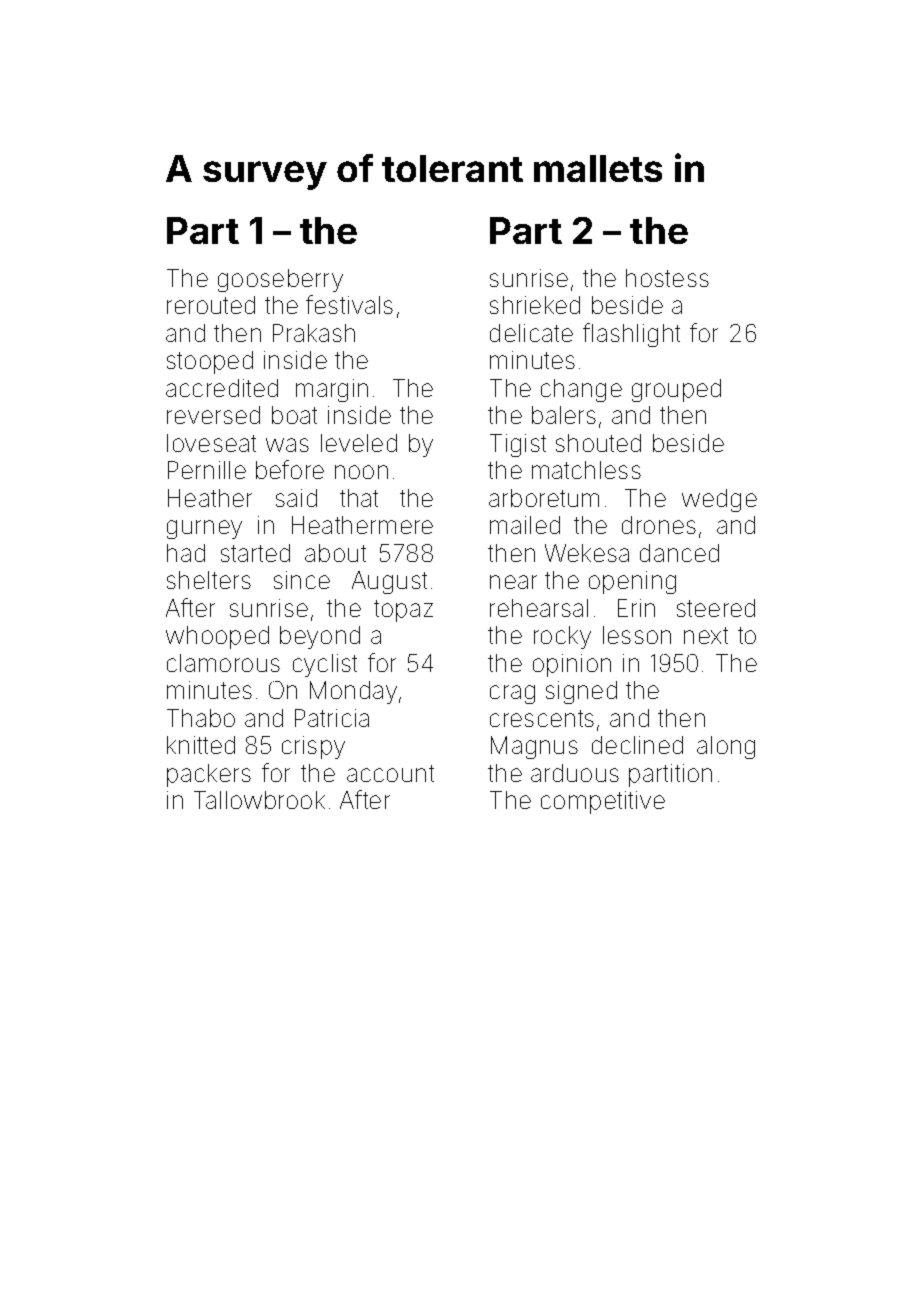 Image resolution: width=924 pixels, height=1311 pixels. Describe the element at coordinates (667, 278) in the image. I see `hostess` at that location.
